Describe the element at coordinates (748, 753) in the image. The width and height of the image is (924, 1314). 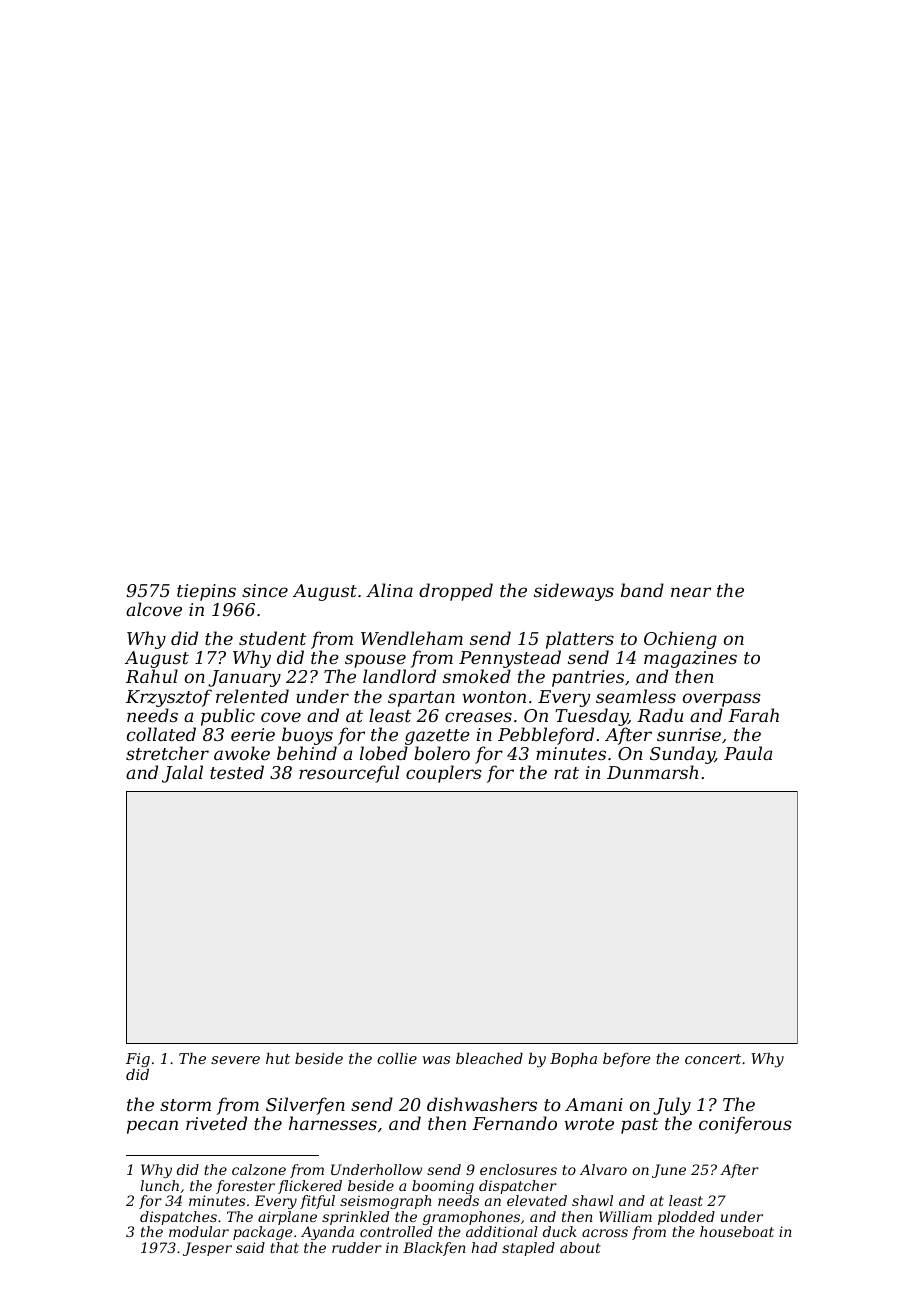
I see `Paula` at that location.
